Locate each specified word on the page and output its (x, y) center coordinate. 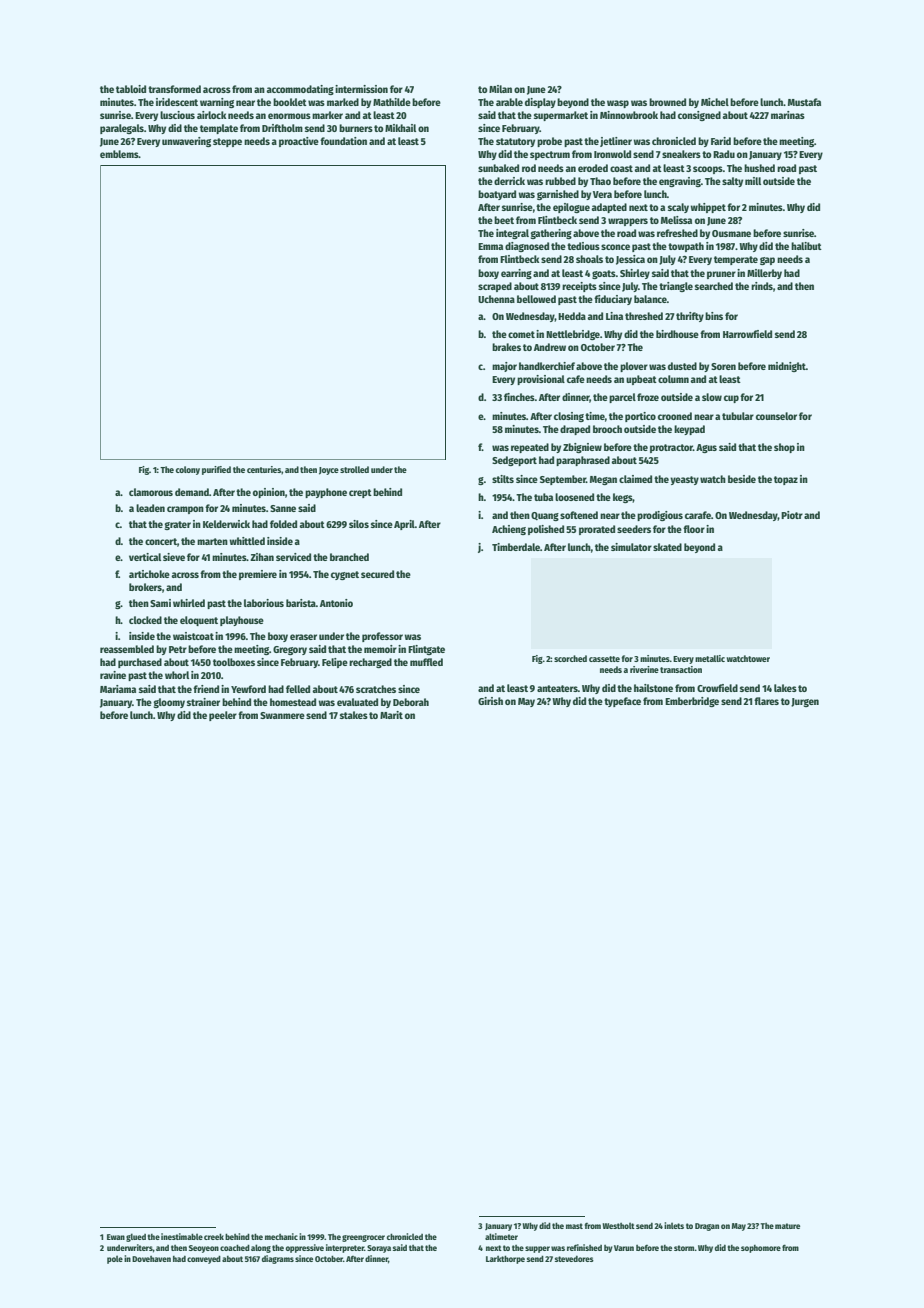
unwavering (186, 142)
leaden (150, 508)
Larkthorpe (505, 1259)
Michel (715, 102)
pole (115, 1259)
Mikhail (400, 128)
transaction (681, 669)
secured (377, 574)
